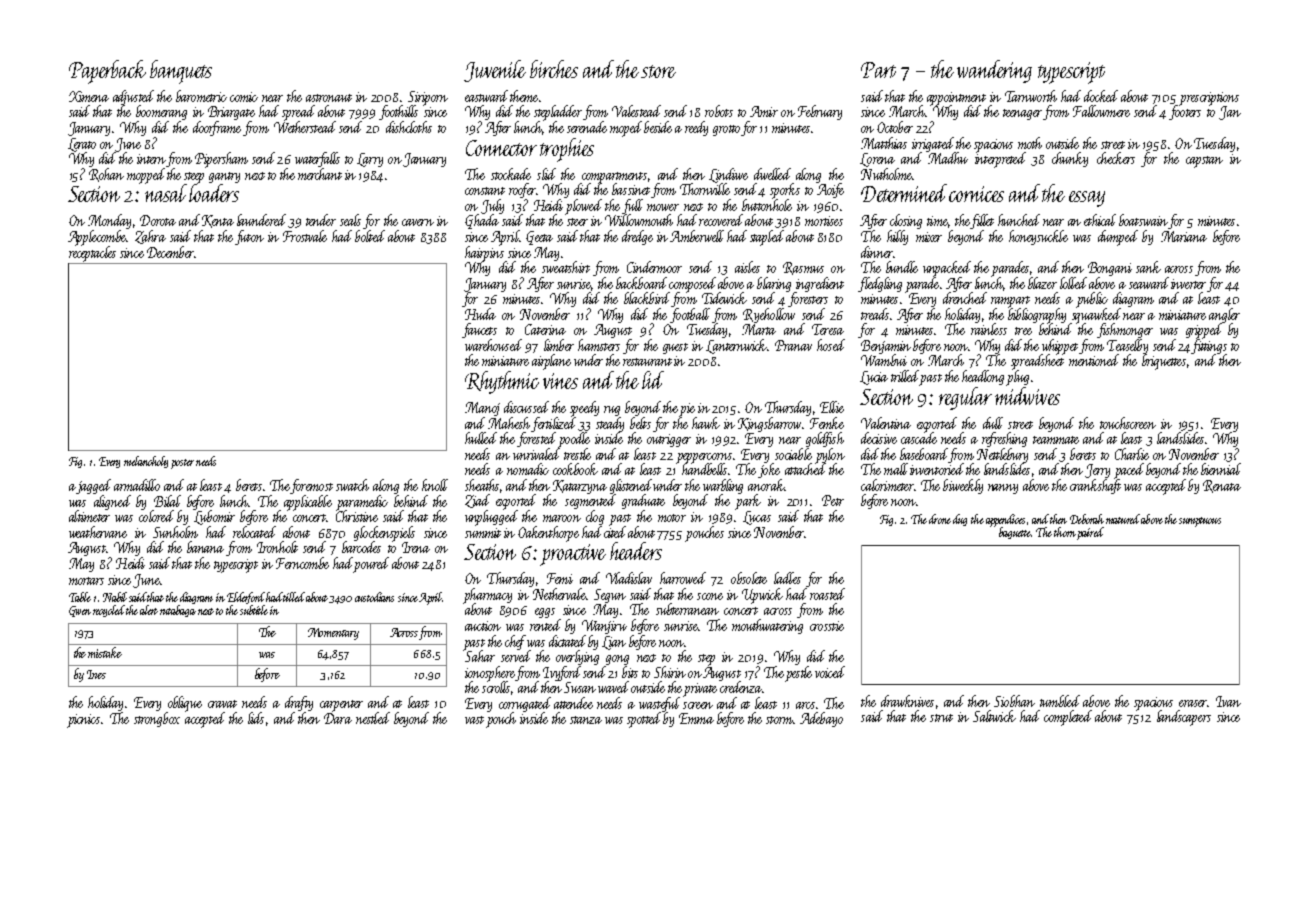 Image resolution: width=1308 pixels, height=924 pixels. What do you see at coordinates (150, 237) in the screenshot?
I see `Zahra` at bounding box center [150, 237].
